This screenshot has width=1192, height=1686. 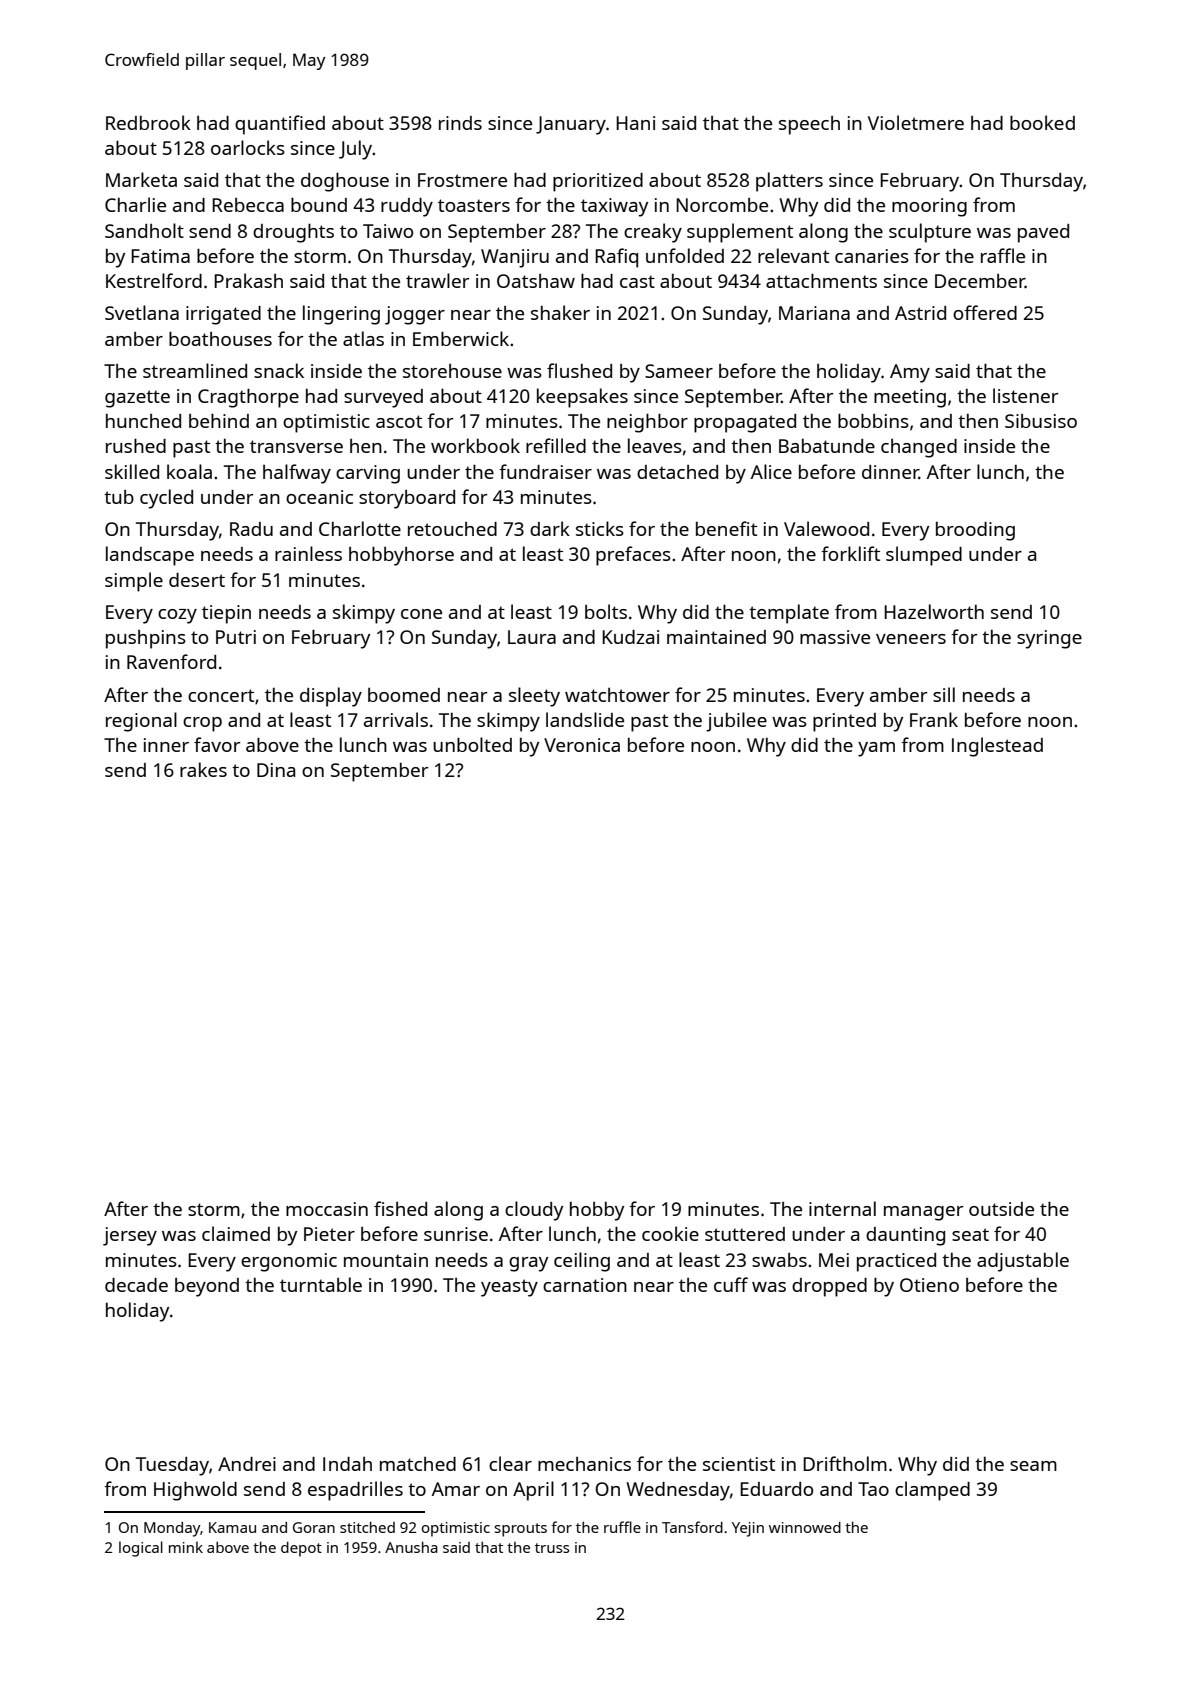 What do you see at coordinates (679, 371) in the screenshot?
I see `Sameer` at bounding box center [679, 371].
